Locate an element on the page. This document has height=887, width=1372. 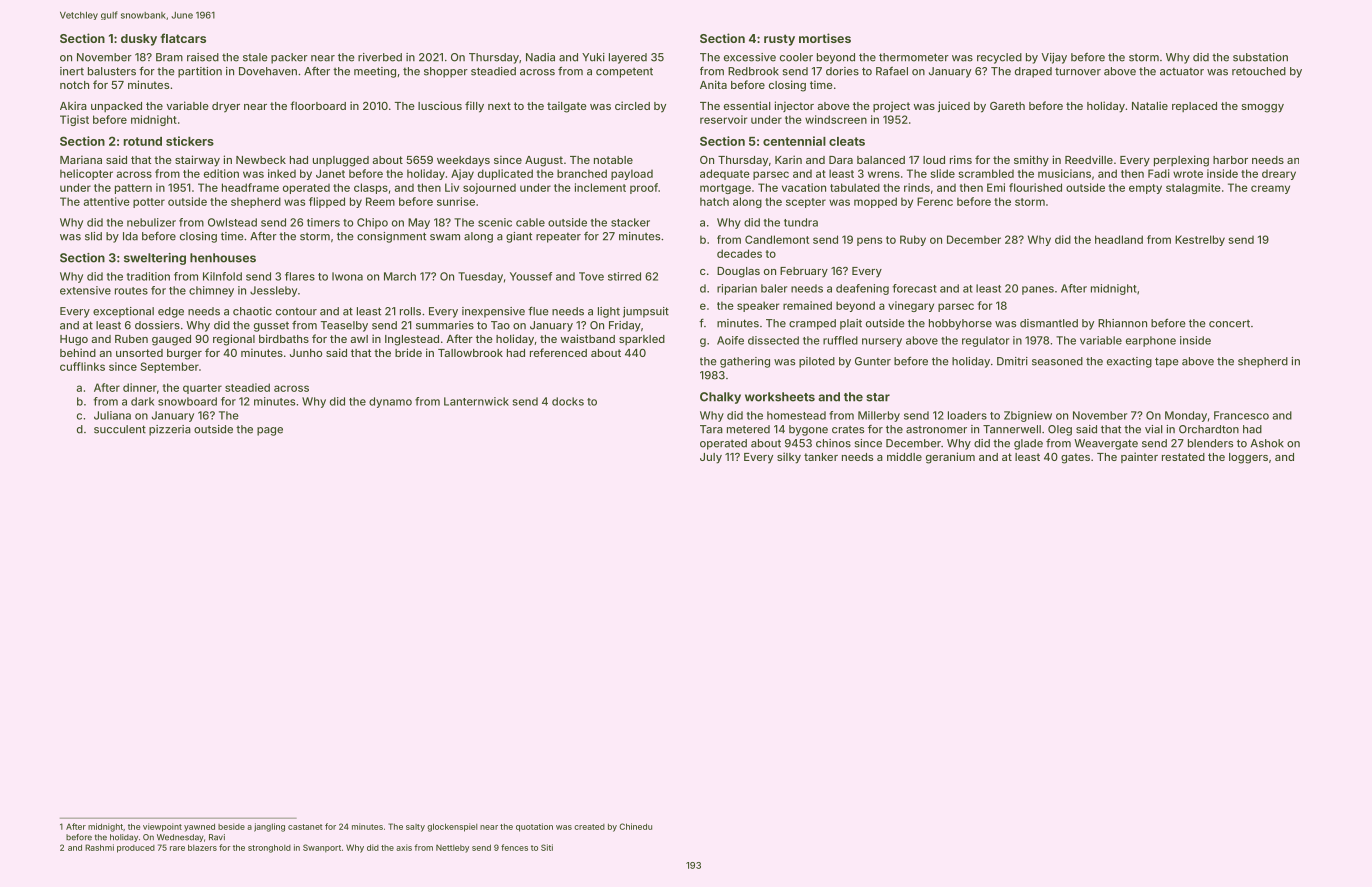
created is located at coordinates (589, 827).
